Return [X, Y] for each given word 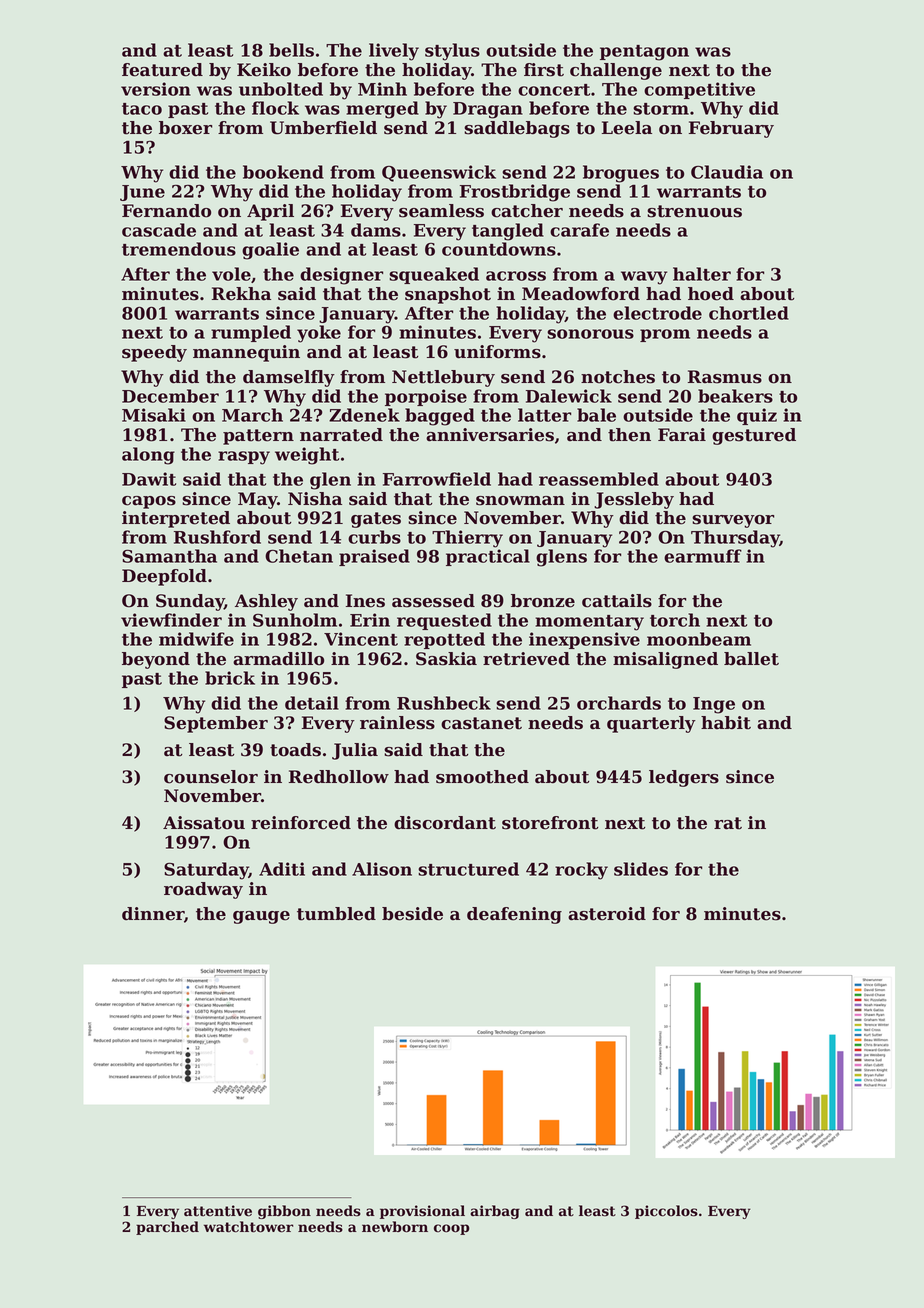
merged [382, 110]
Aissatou [204, 823]
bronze [543, 601]
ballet [751, 659]
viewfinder [171, 620]
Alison [382, 869]
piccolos [666, 1212]
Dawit [149, 479]
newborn [395, 1227]
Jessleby [634, 500]
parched [167, 1228]
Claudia [727, 172]
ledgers [684, 778]
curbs [374, 537]
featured [162, 70]
